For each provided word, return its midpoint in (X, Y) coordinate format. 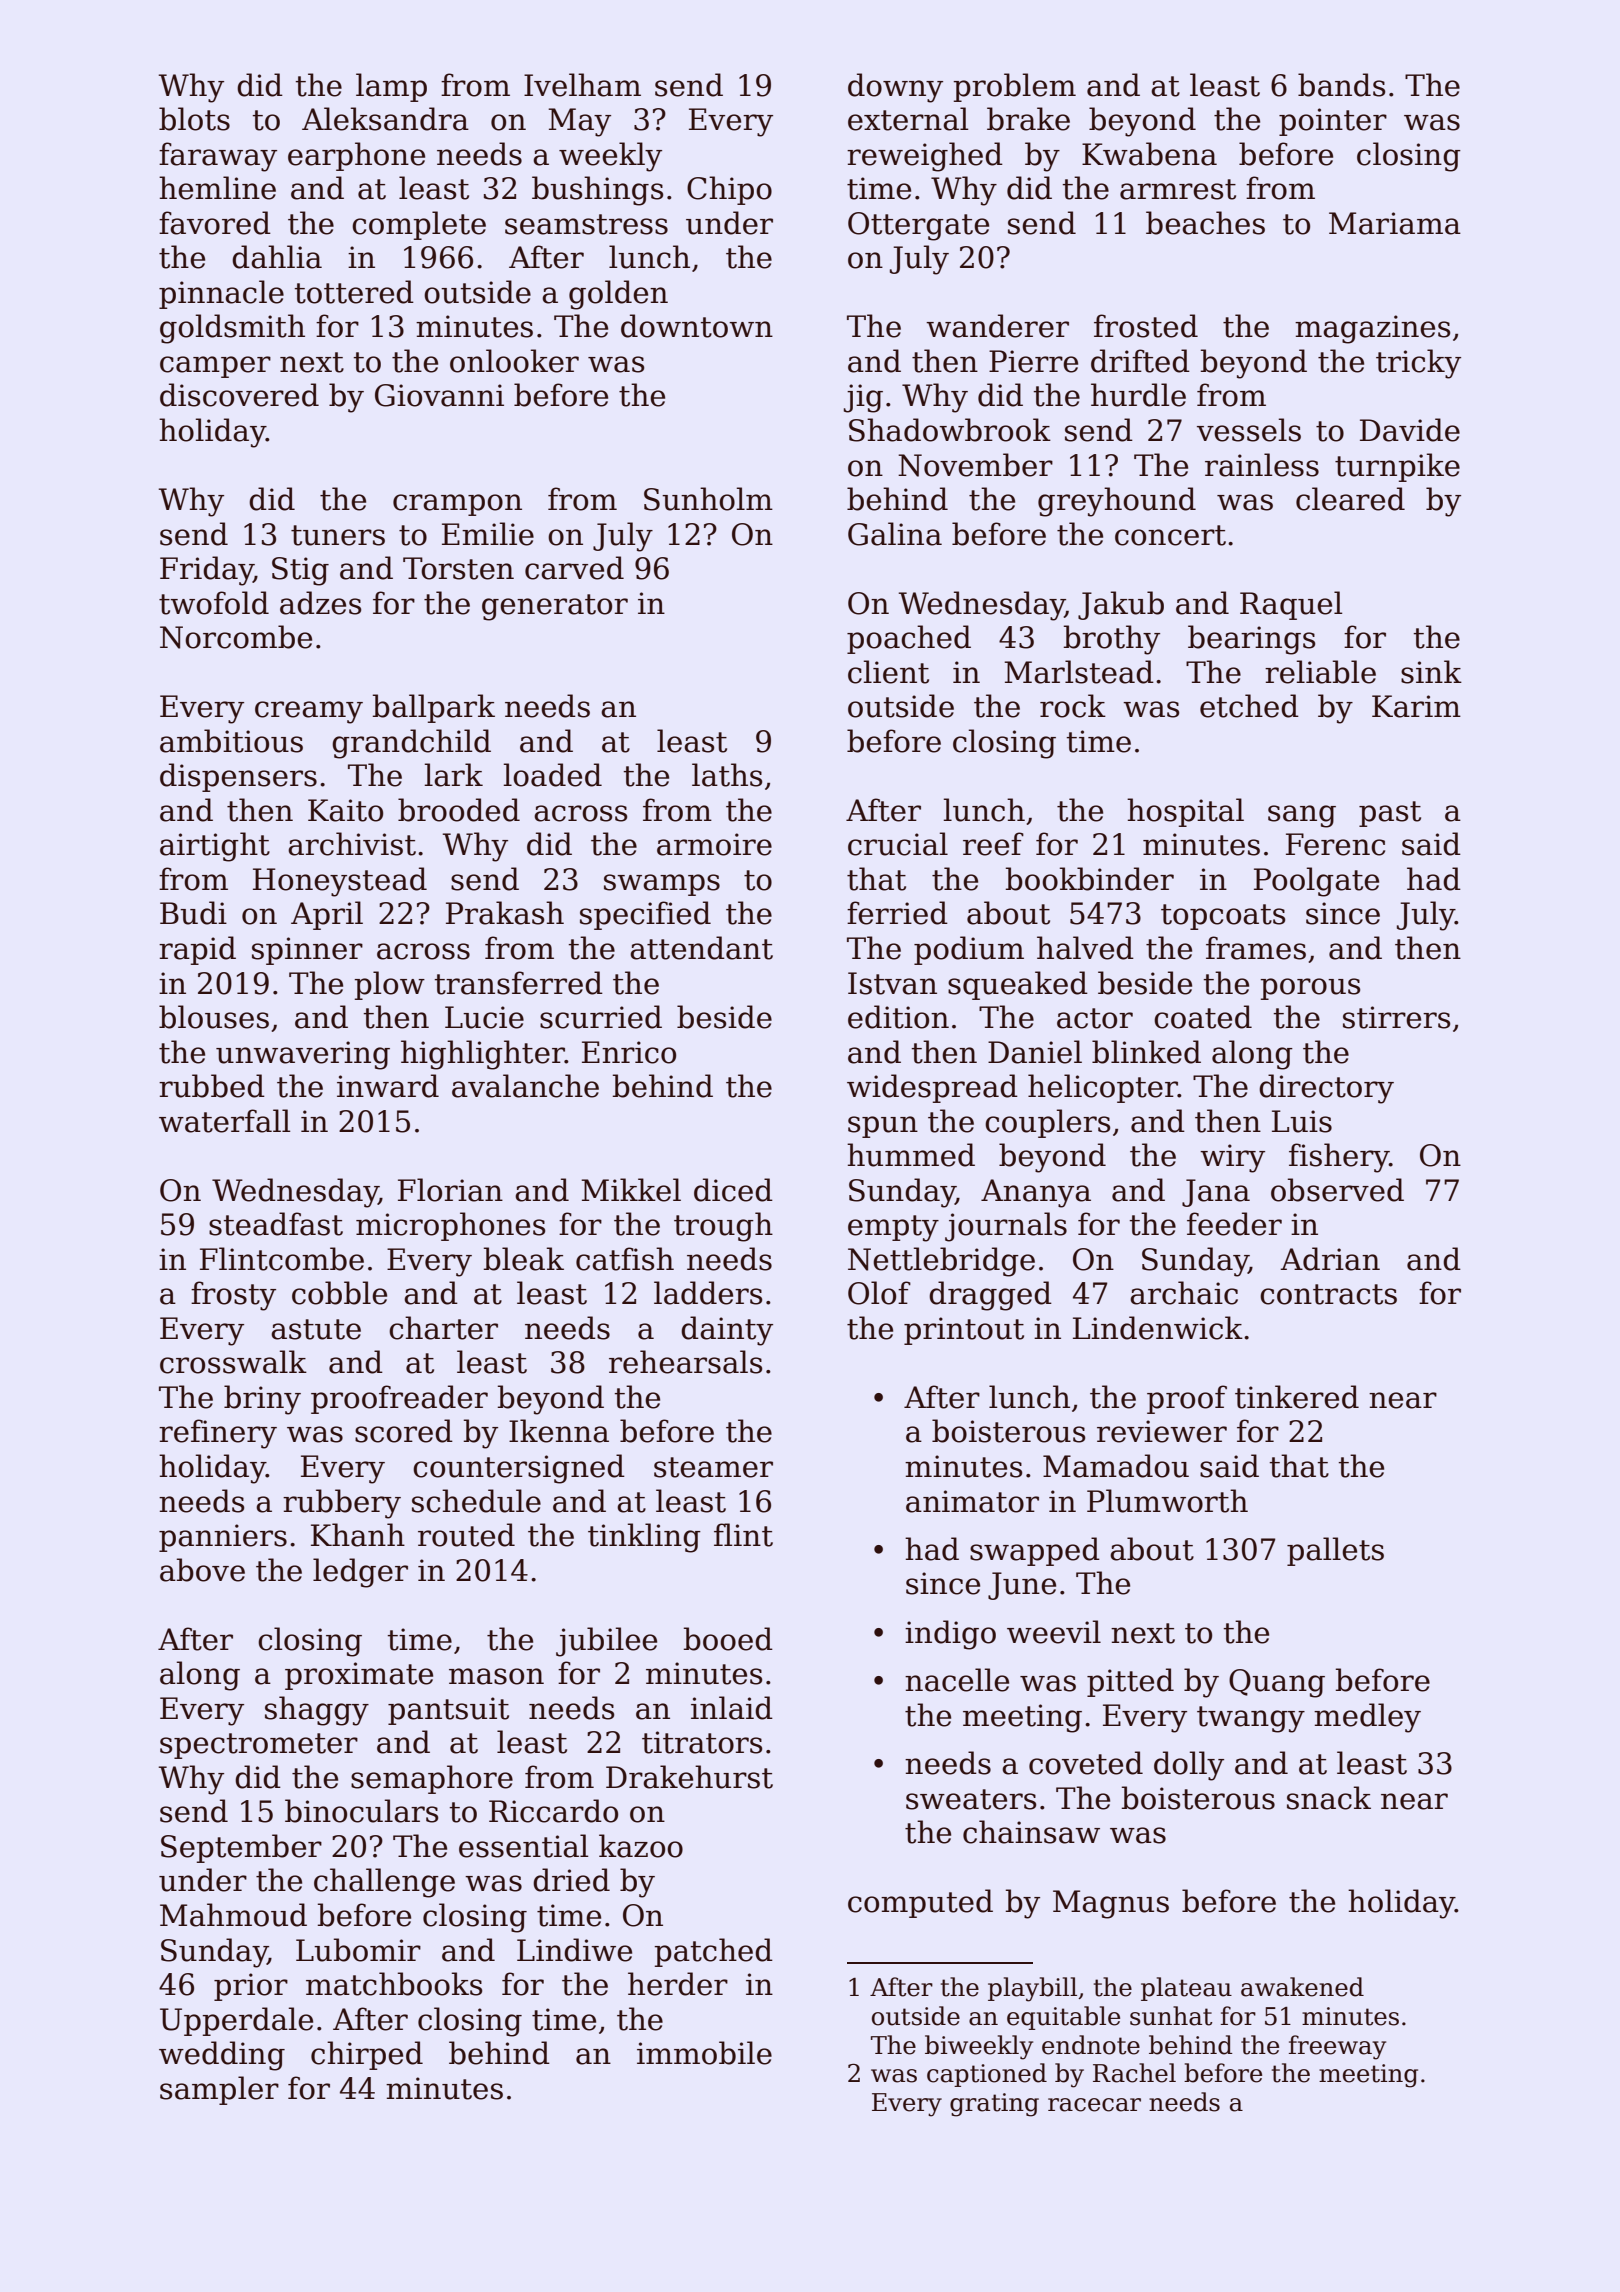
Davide (1410, 430)
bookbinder (1090, 879)
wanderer (997, 326)
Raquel (1291, 605)
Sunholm (708, 499)
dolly (1189, 1766)
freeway (1337, 2047)
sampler (219, 2090)
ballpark (434, 708)
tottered (354, 292)
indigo (950, 1635)
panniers (223, 1538)
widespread (932, 1088)
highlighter (483, 1055)
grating (994, 2105)
